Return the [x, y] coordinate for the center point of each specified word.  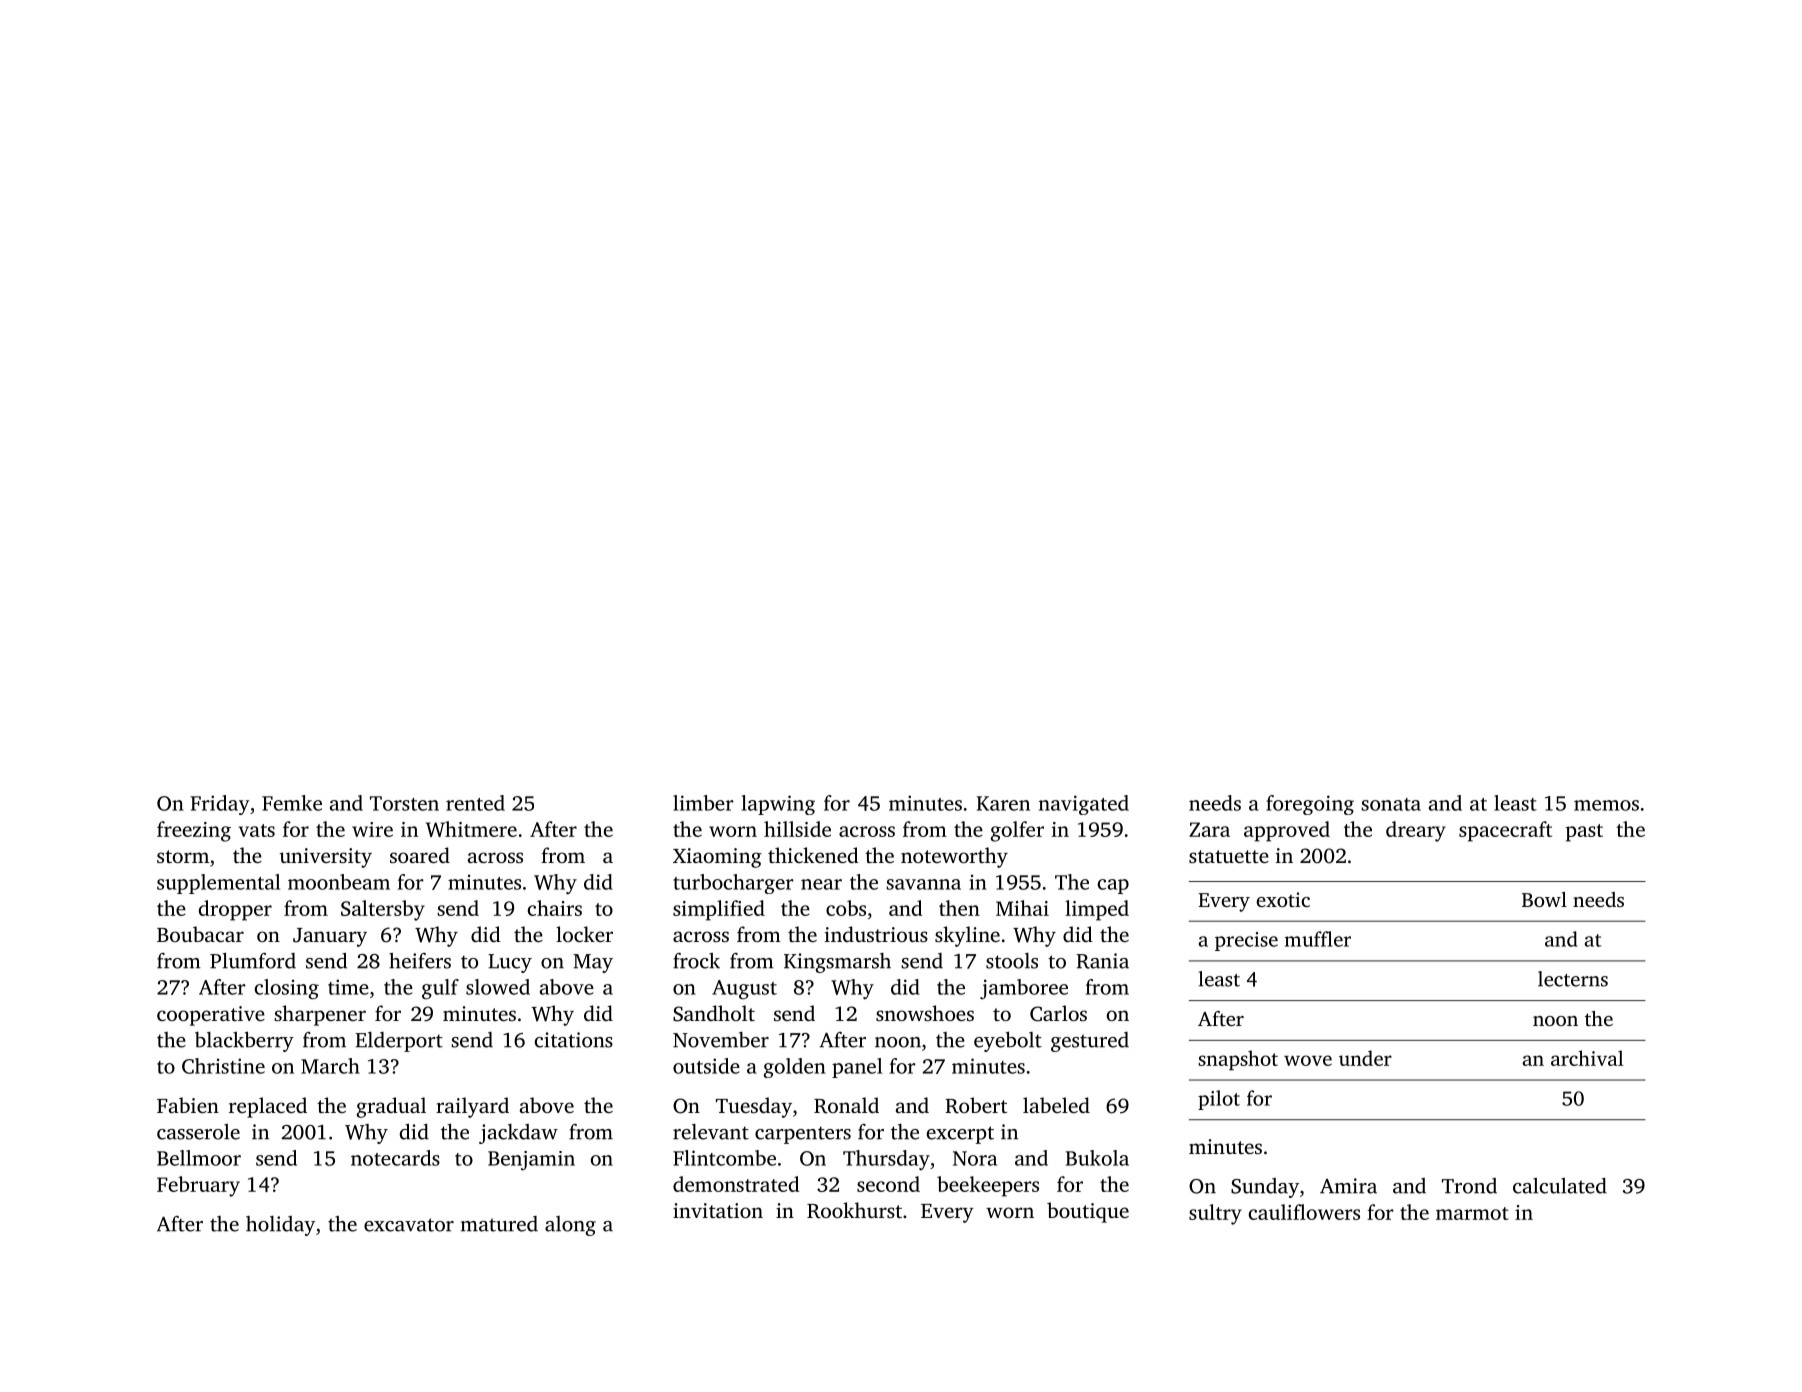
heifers [420, 961]
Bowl [1544, 899]
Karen [1003, 803]
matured [499, 1224]
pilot [1219, 1100]
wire [372, 829]
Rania [1102, 961]
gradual [391, 1107]
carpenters [803, 1135]
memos [1606, 805]
